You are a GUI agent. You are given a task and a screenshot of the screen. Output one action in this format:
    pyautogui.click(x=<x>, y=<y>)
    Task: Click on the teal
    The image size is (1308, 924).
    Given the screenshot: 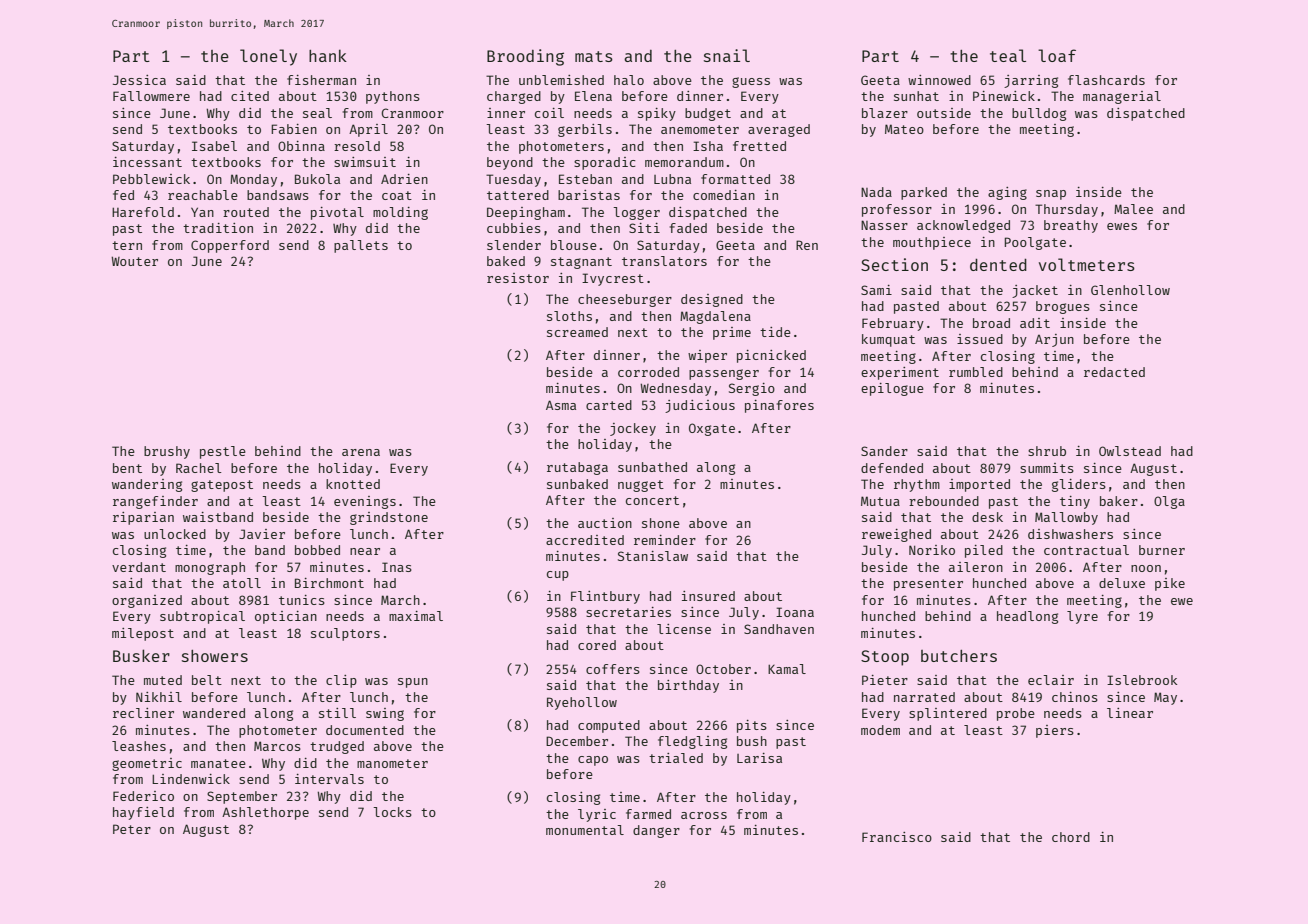 What is the action you would take?
    pyautogui.click(x=1008, y=55)
